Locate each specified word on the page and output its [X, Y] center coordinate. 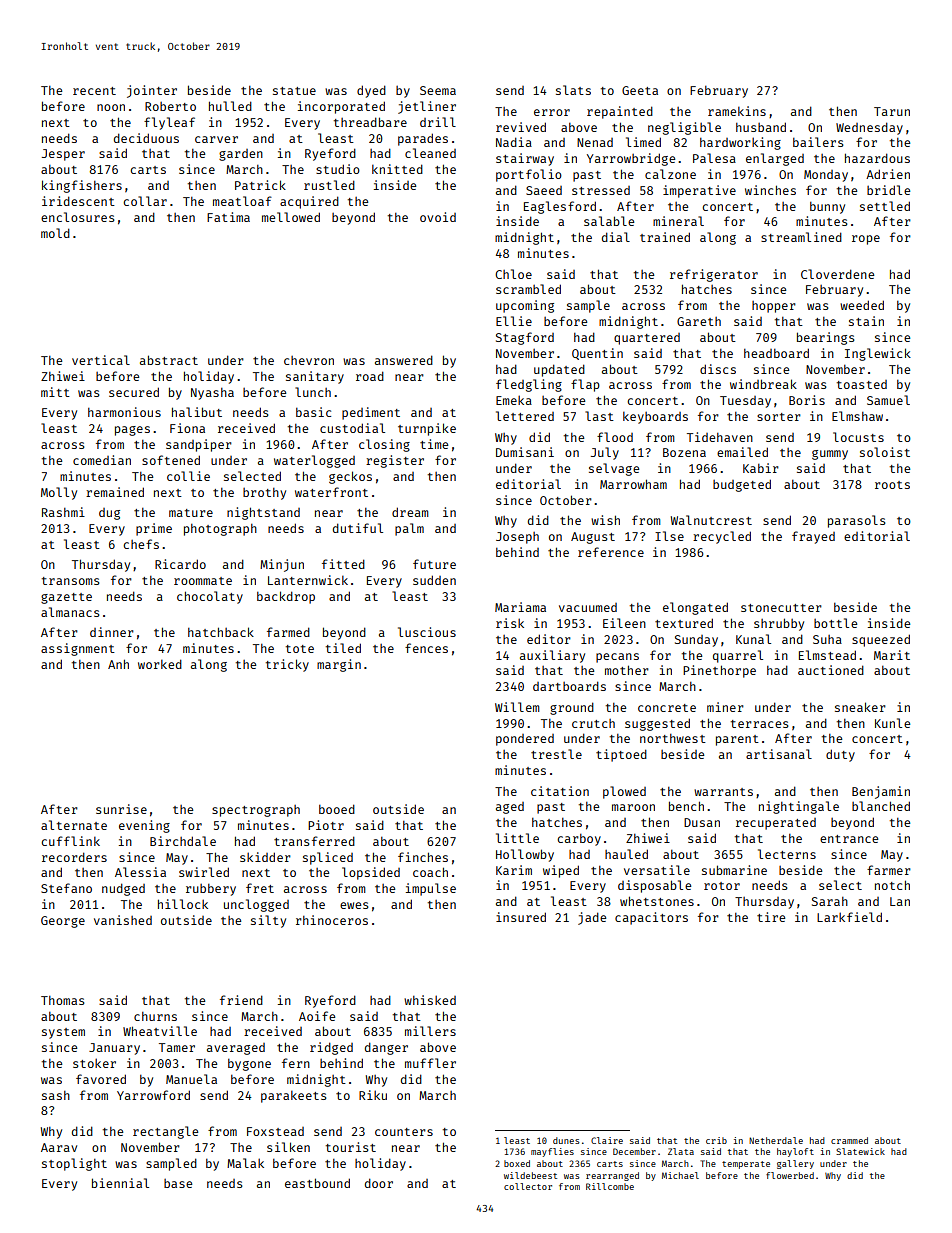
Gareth [699, 321]
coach [430, 872]
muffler [430, 1063]
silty [268, 921]
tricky [287, 665]
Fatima [228, 217]
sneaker [860, 707]
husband [761, 127]
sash [56, 1095]
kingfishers [82, 186]
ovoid [438, 217]
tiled [343, 648]
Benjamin [881, 792]
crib [716, 1140]
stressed [601, 190]
